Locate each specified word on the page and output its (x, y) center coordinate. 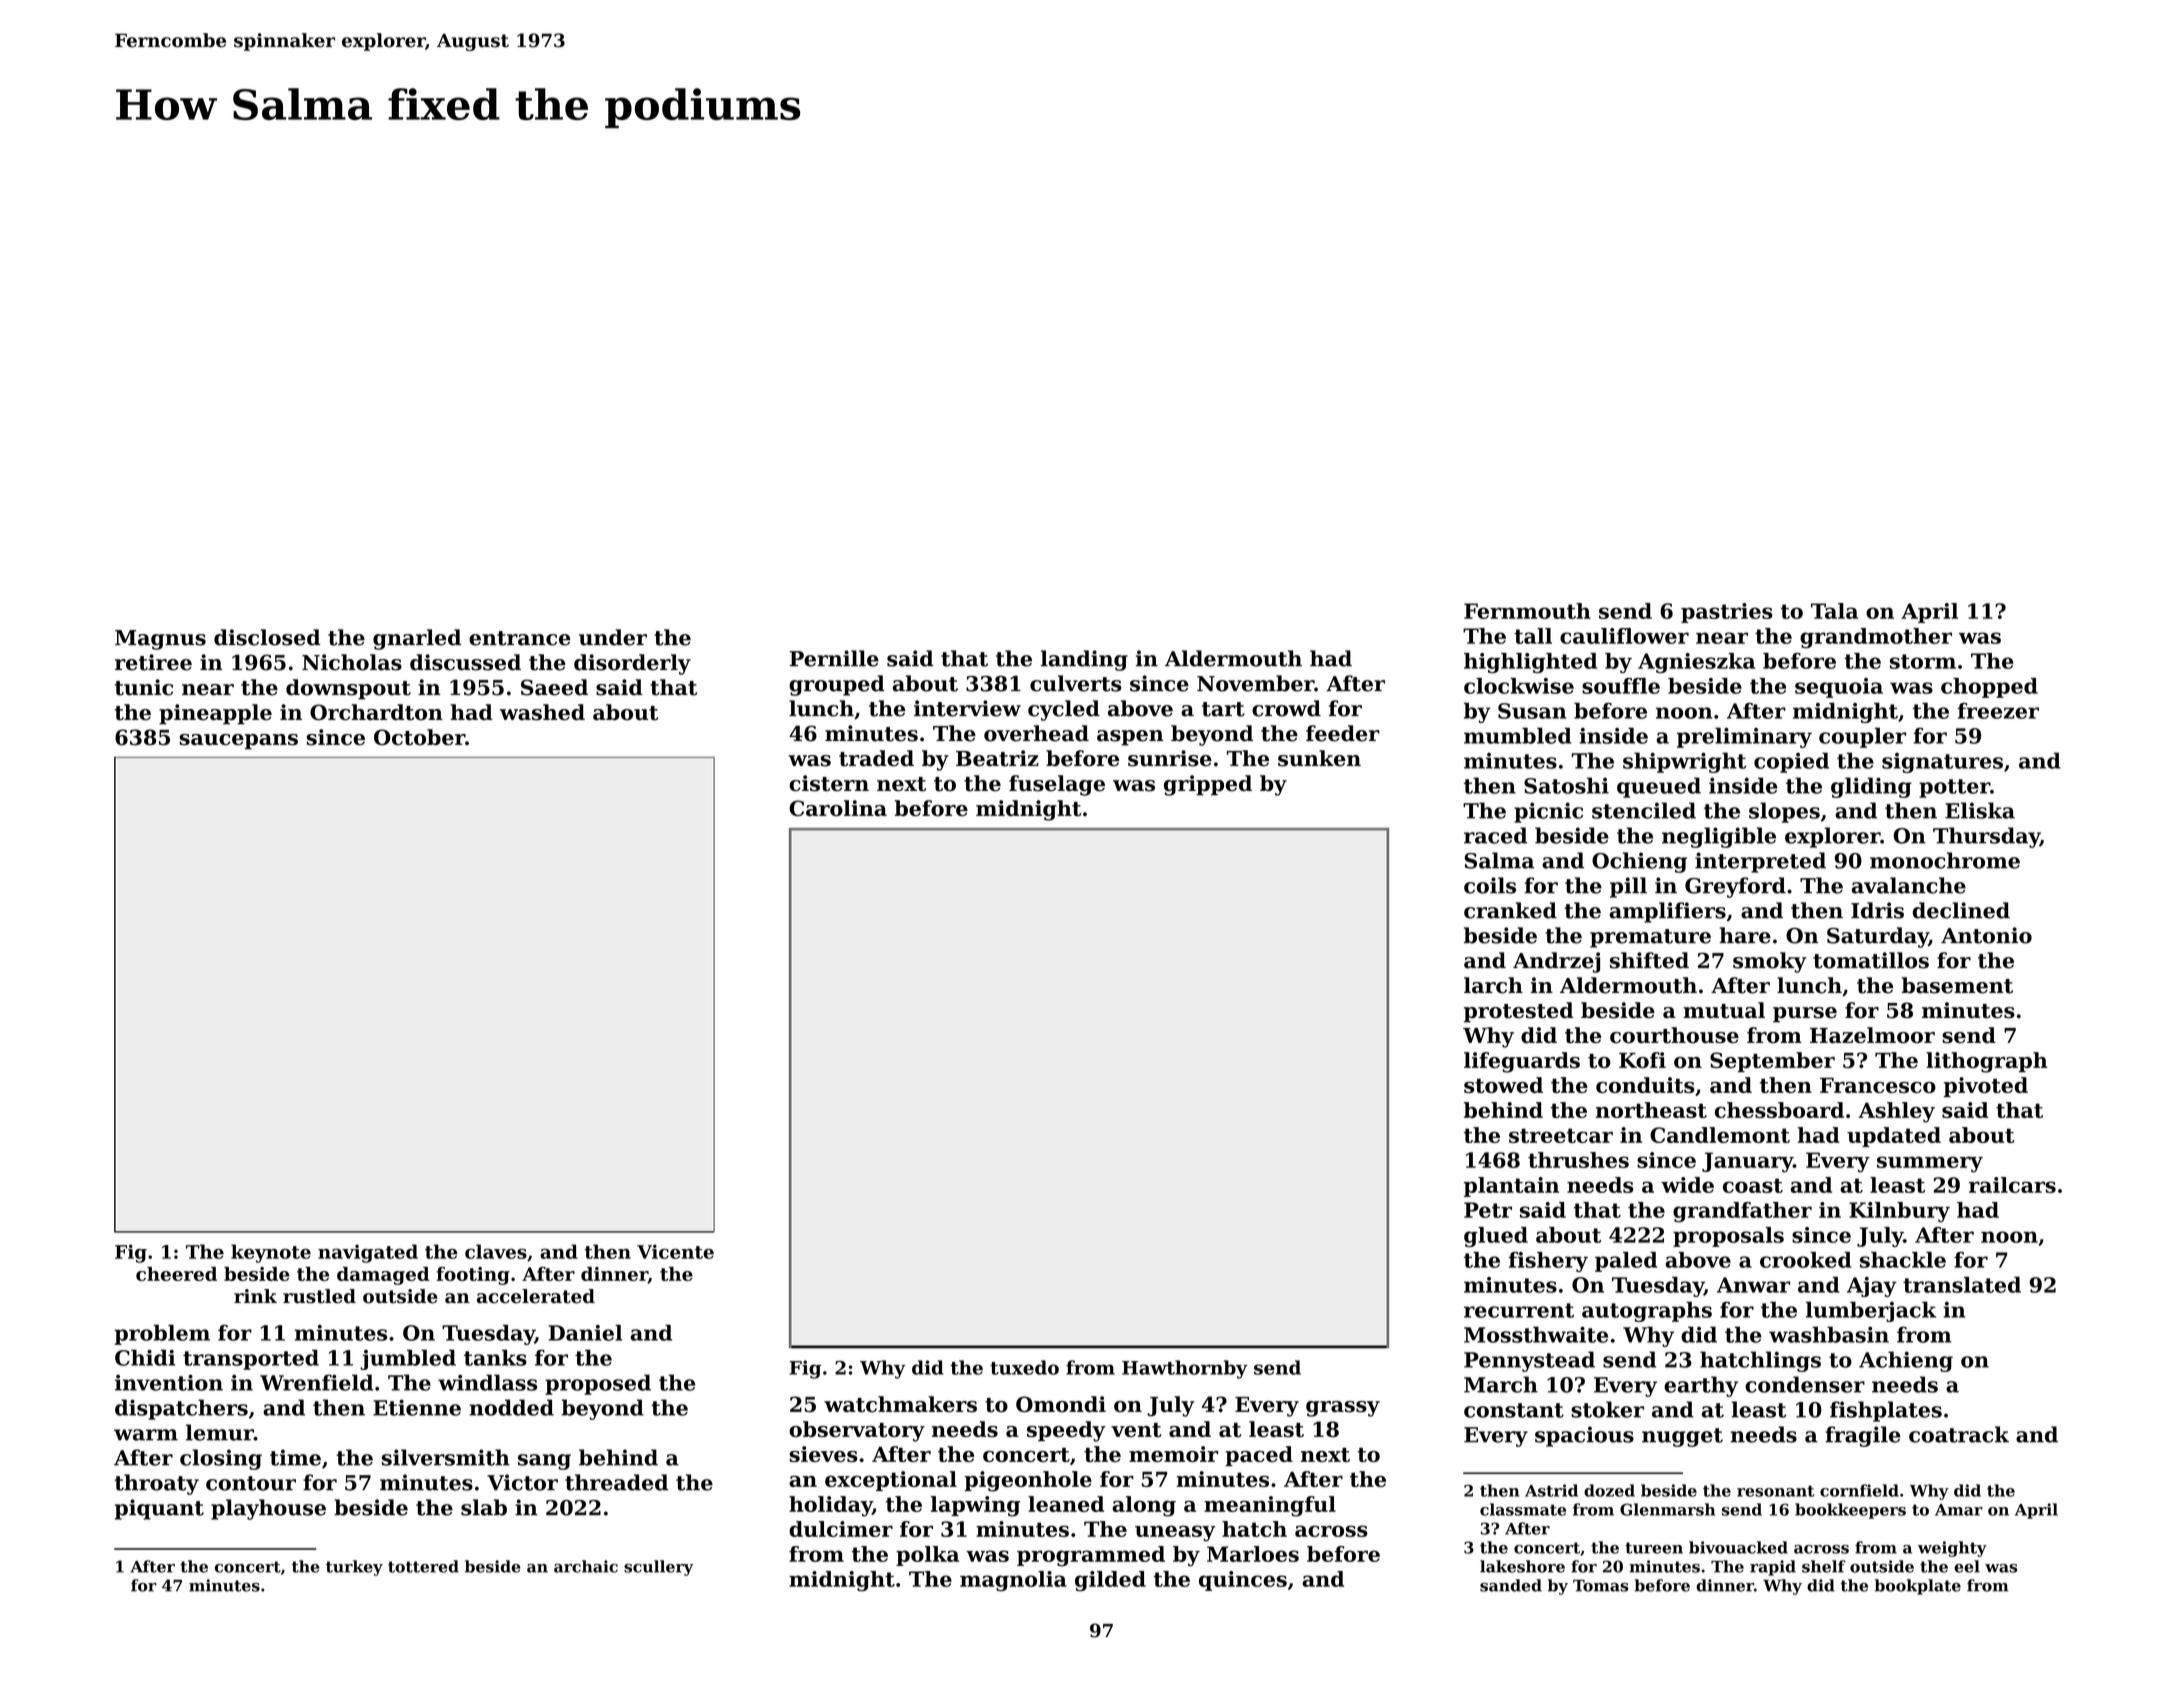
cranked (1510, 910)
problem (162, 1335)
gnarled (417, 639)
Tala (1834, 611)
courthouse (1674, 1035)
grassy (1343, 1409)
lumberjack (1871, 1311)
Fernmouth (1527, 611)
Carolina (838, 808)
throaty (157, 1484)
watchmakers (900, 1404)
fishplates (1886, 1411)
